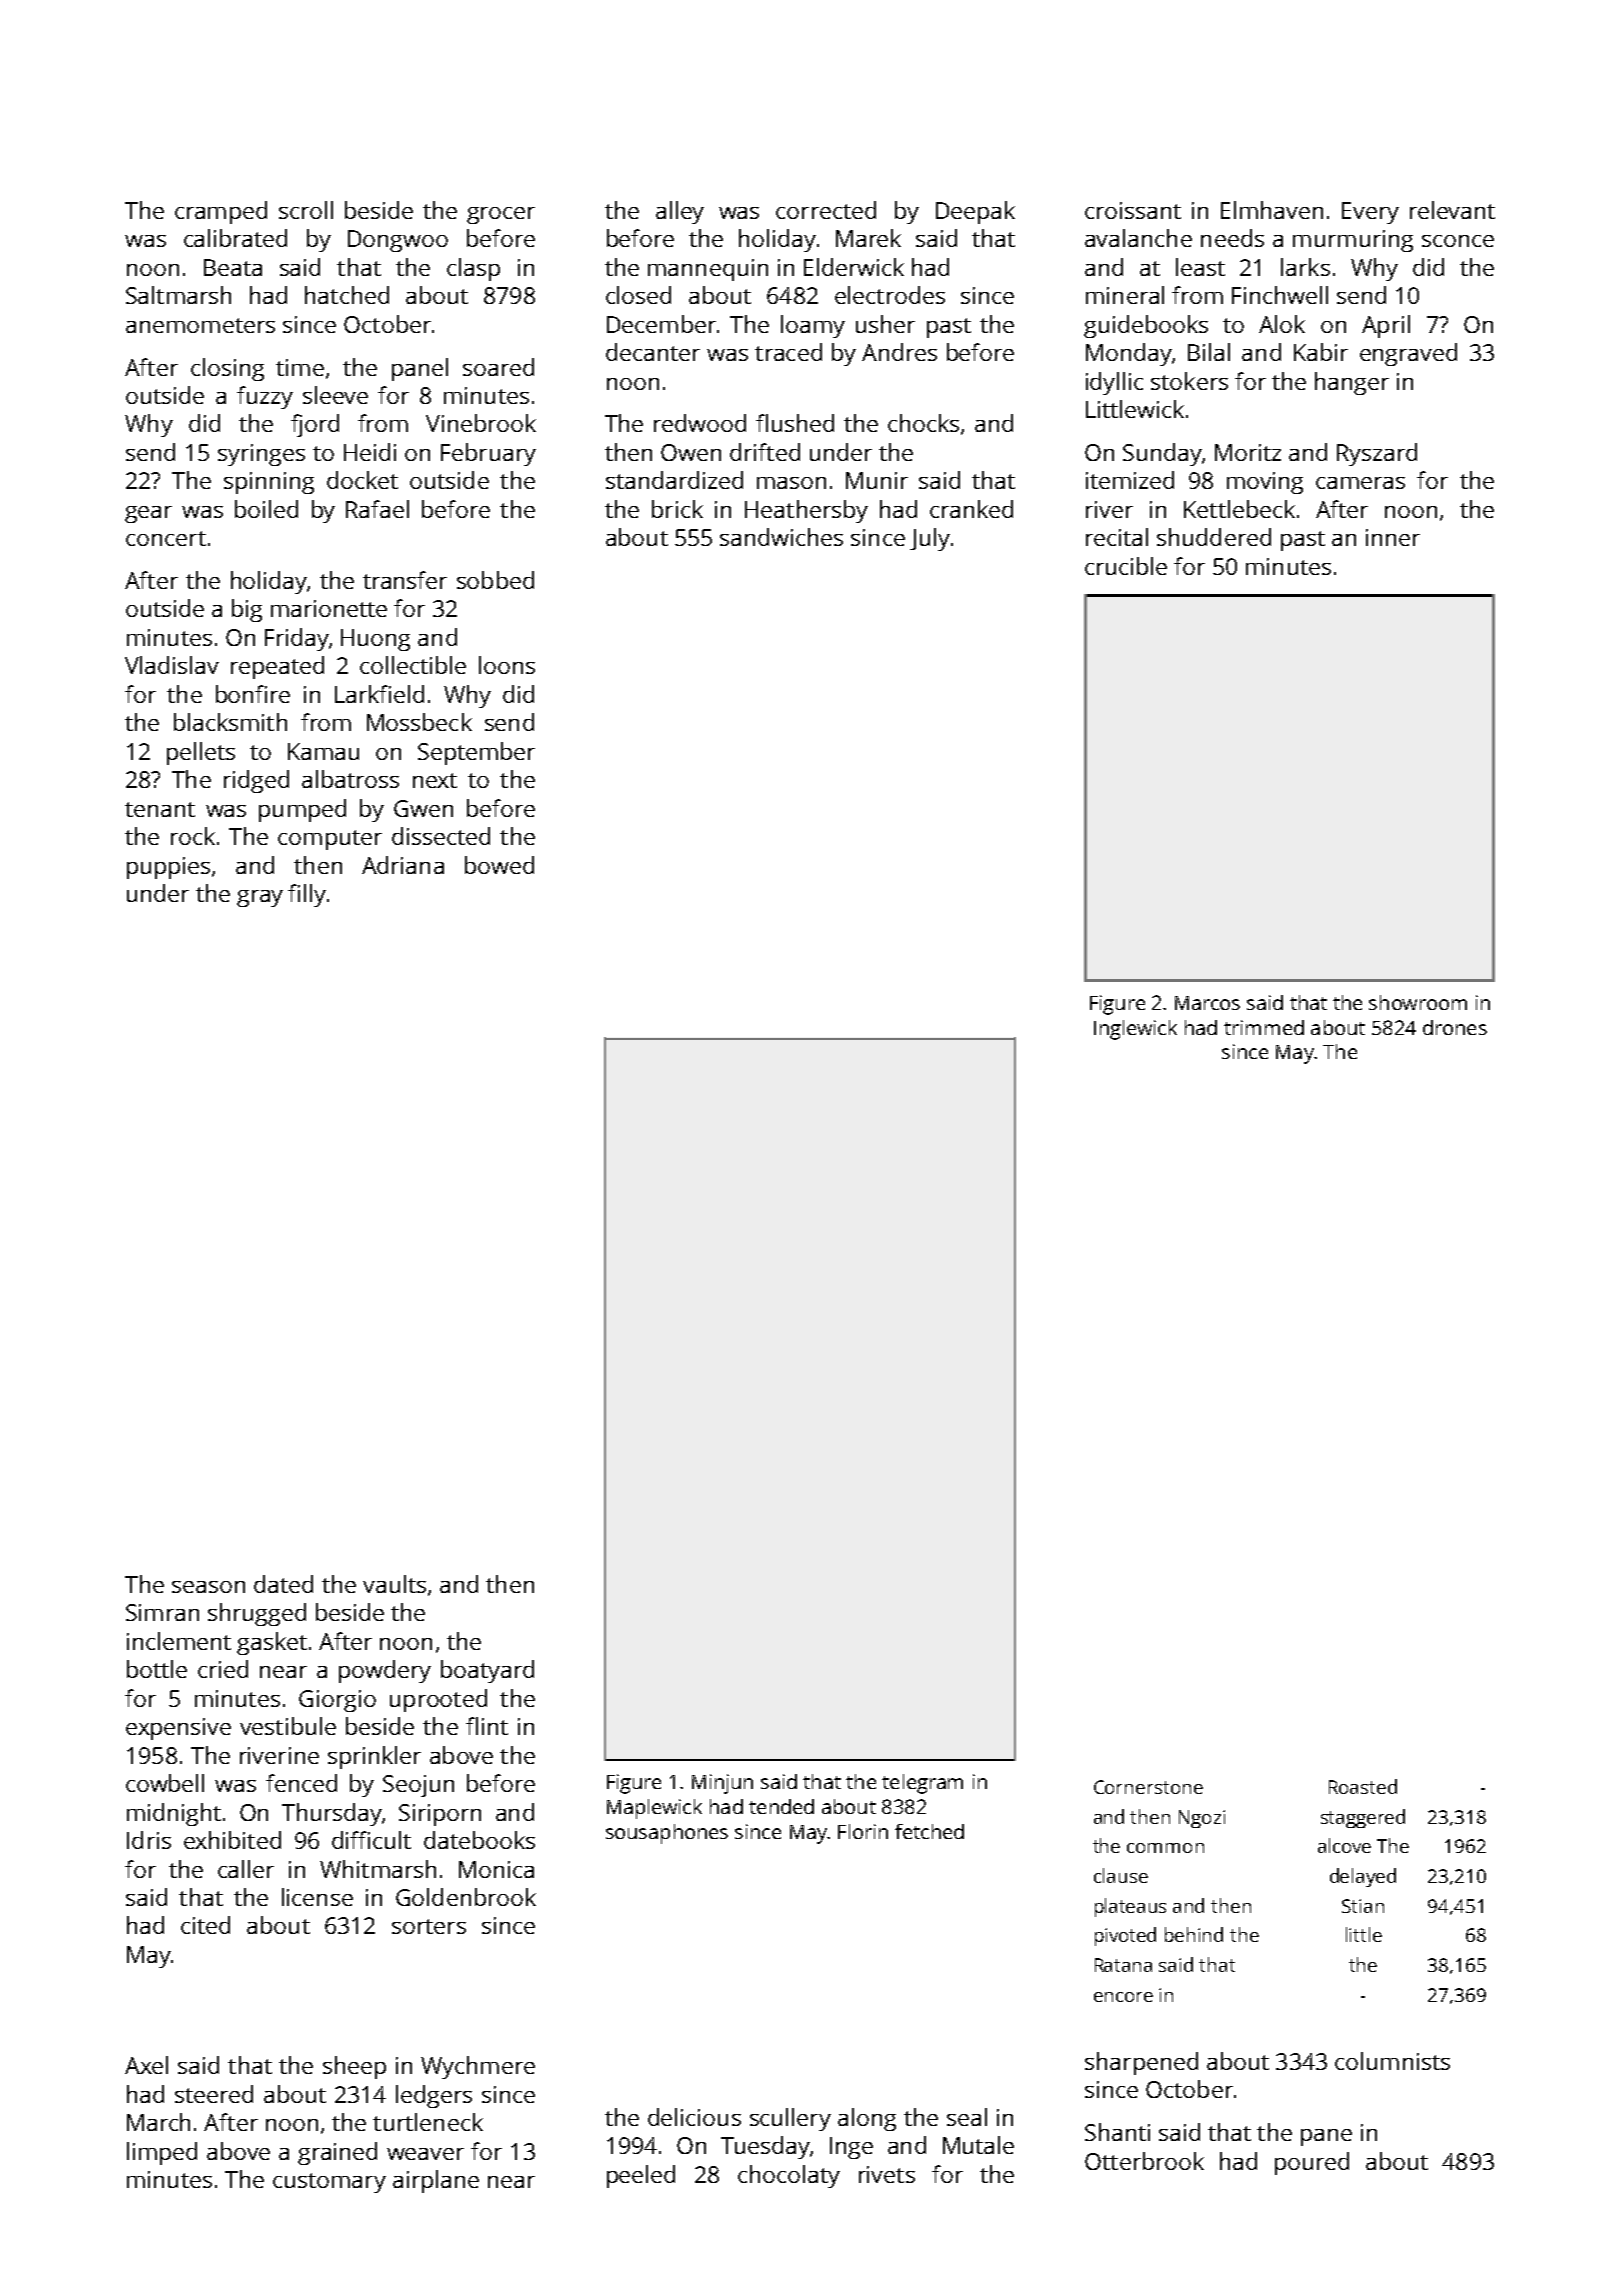 The height and width of the document is (2292, 1620). Describe the element at coordinates (863, 1831) in the document. I see `Florin` at that location.
